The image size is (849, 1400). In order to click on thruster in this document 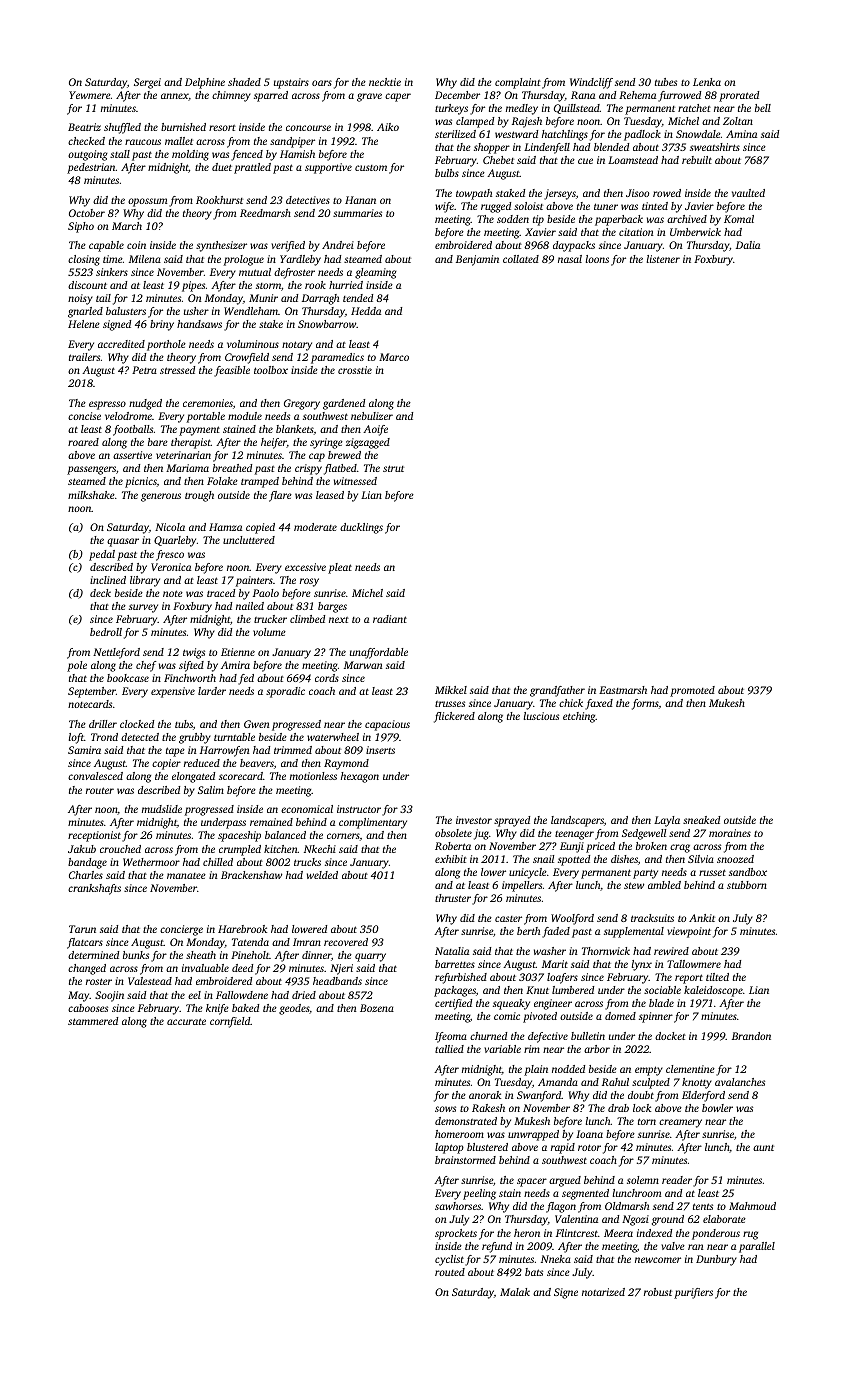, I will do `click(453, 898)`.
